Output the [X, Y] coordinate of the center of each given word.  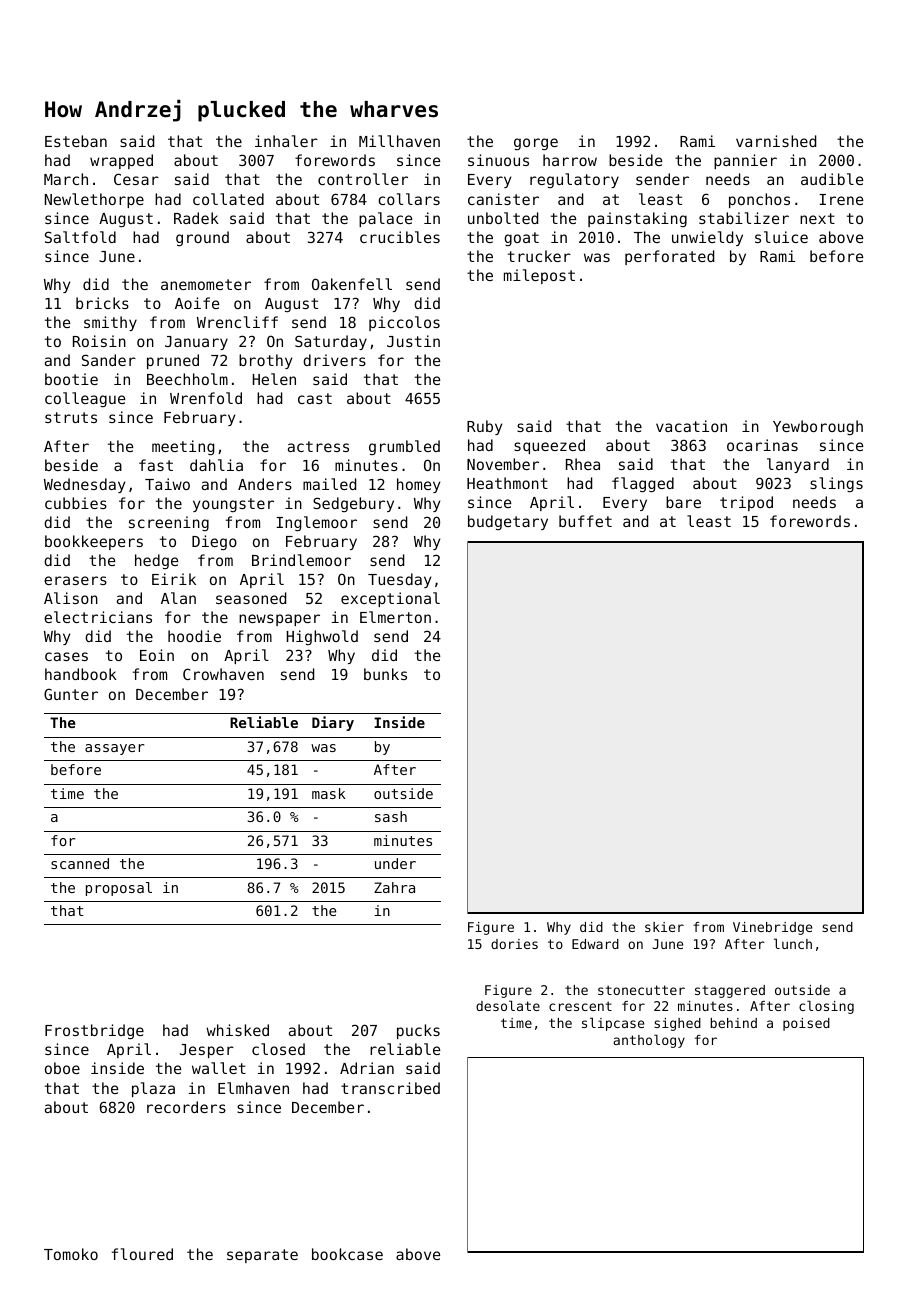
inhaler [286, 141]
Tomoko [71, 1254]
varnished [776, 141]
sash [391, 816]
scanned [80, 863]
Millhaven [399, 141]
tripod [746, 503]
